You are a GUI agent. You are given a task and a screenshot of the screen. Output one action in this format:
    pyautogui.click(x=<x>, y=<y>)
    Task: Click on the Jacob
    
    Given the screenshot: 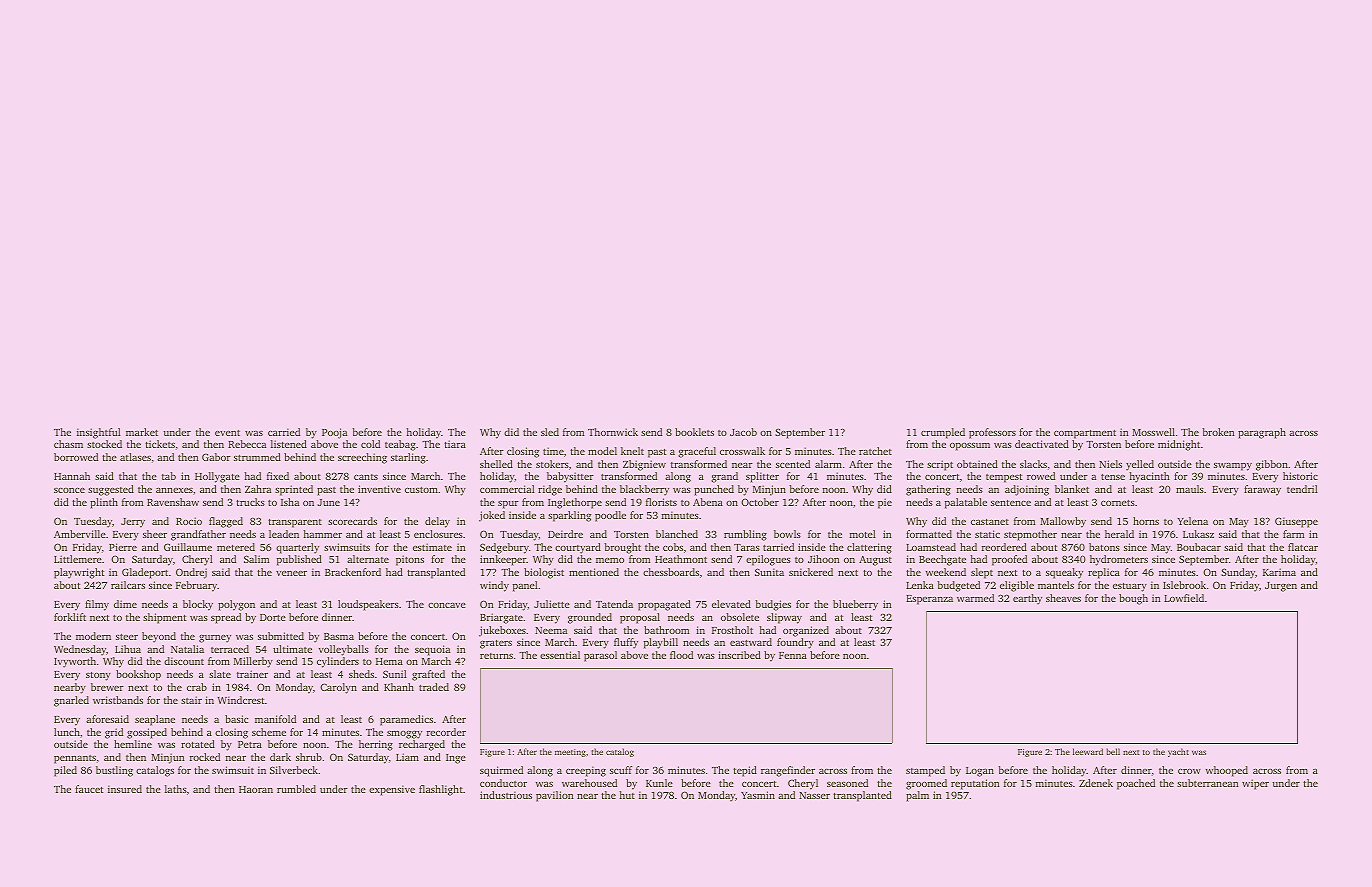 What is the action you would take?
    pyautogui.click(x=743, y=432)
